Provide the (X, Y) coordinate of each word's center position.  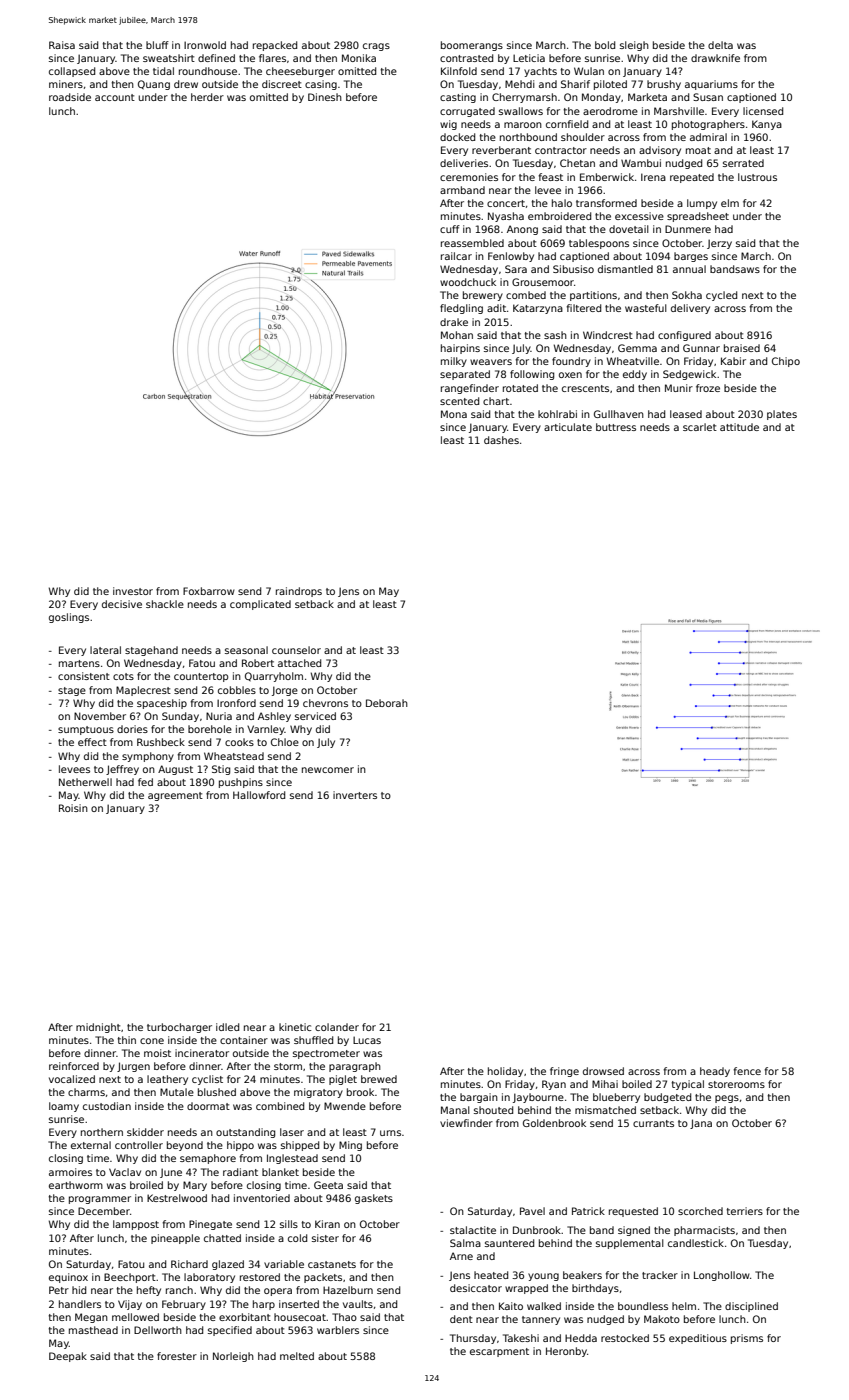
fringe (564, 1072)
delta (720, 45)
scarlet (700, 427)
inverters (355, 795)
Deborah (387, 703)
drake (454, 322)
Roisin (73, 808)
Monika (359, 58)
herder (207, 97)
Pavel (532, 1211)
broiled (146, 1185)
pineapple (175, 1239)
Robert (258, 663)
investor (133, 591)
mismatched (605, 1110)
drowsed (603, 1071)
